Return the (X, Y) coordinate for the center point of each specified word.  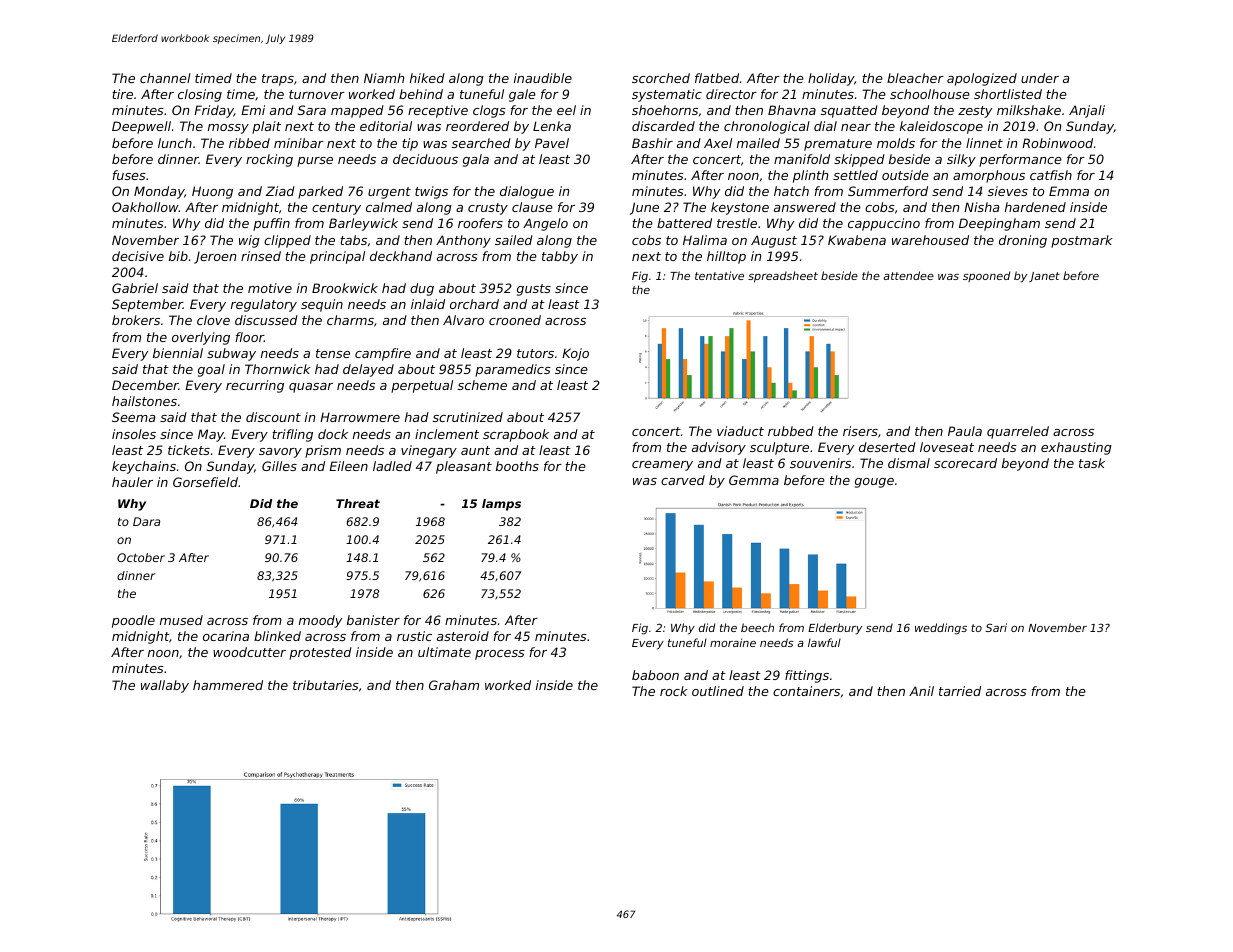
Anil (921, 691)
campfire (383, 354)
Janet (1044, 277)
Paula (965, 431)
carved (683, 480)
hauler (132, 482)
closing (200, 95)
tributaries (326, 685)
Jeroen (215, 258)
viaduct (740, 431)
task (1092, 463)
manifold (802, 159)
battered (684, 223)
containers (806, 691)
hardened (1035, 207)
